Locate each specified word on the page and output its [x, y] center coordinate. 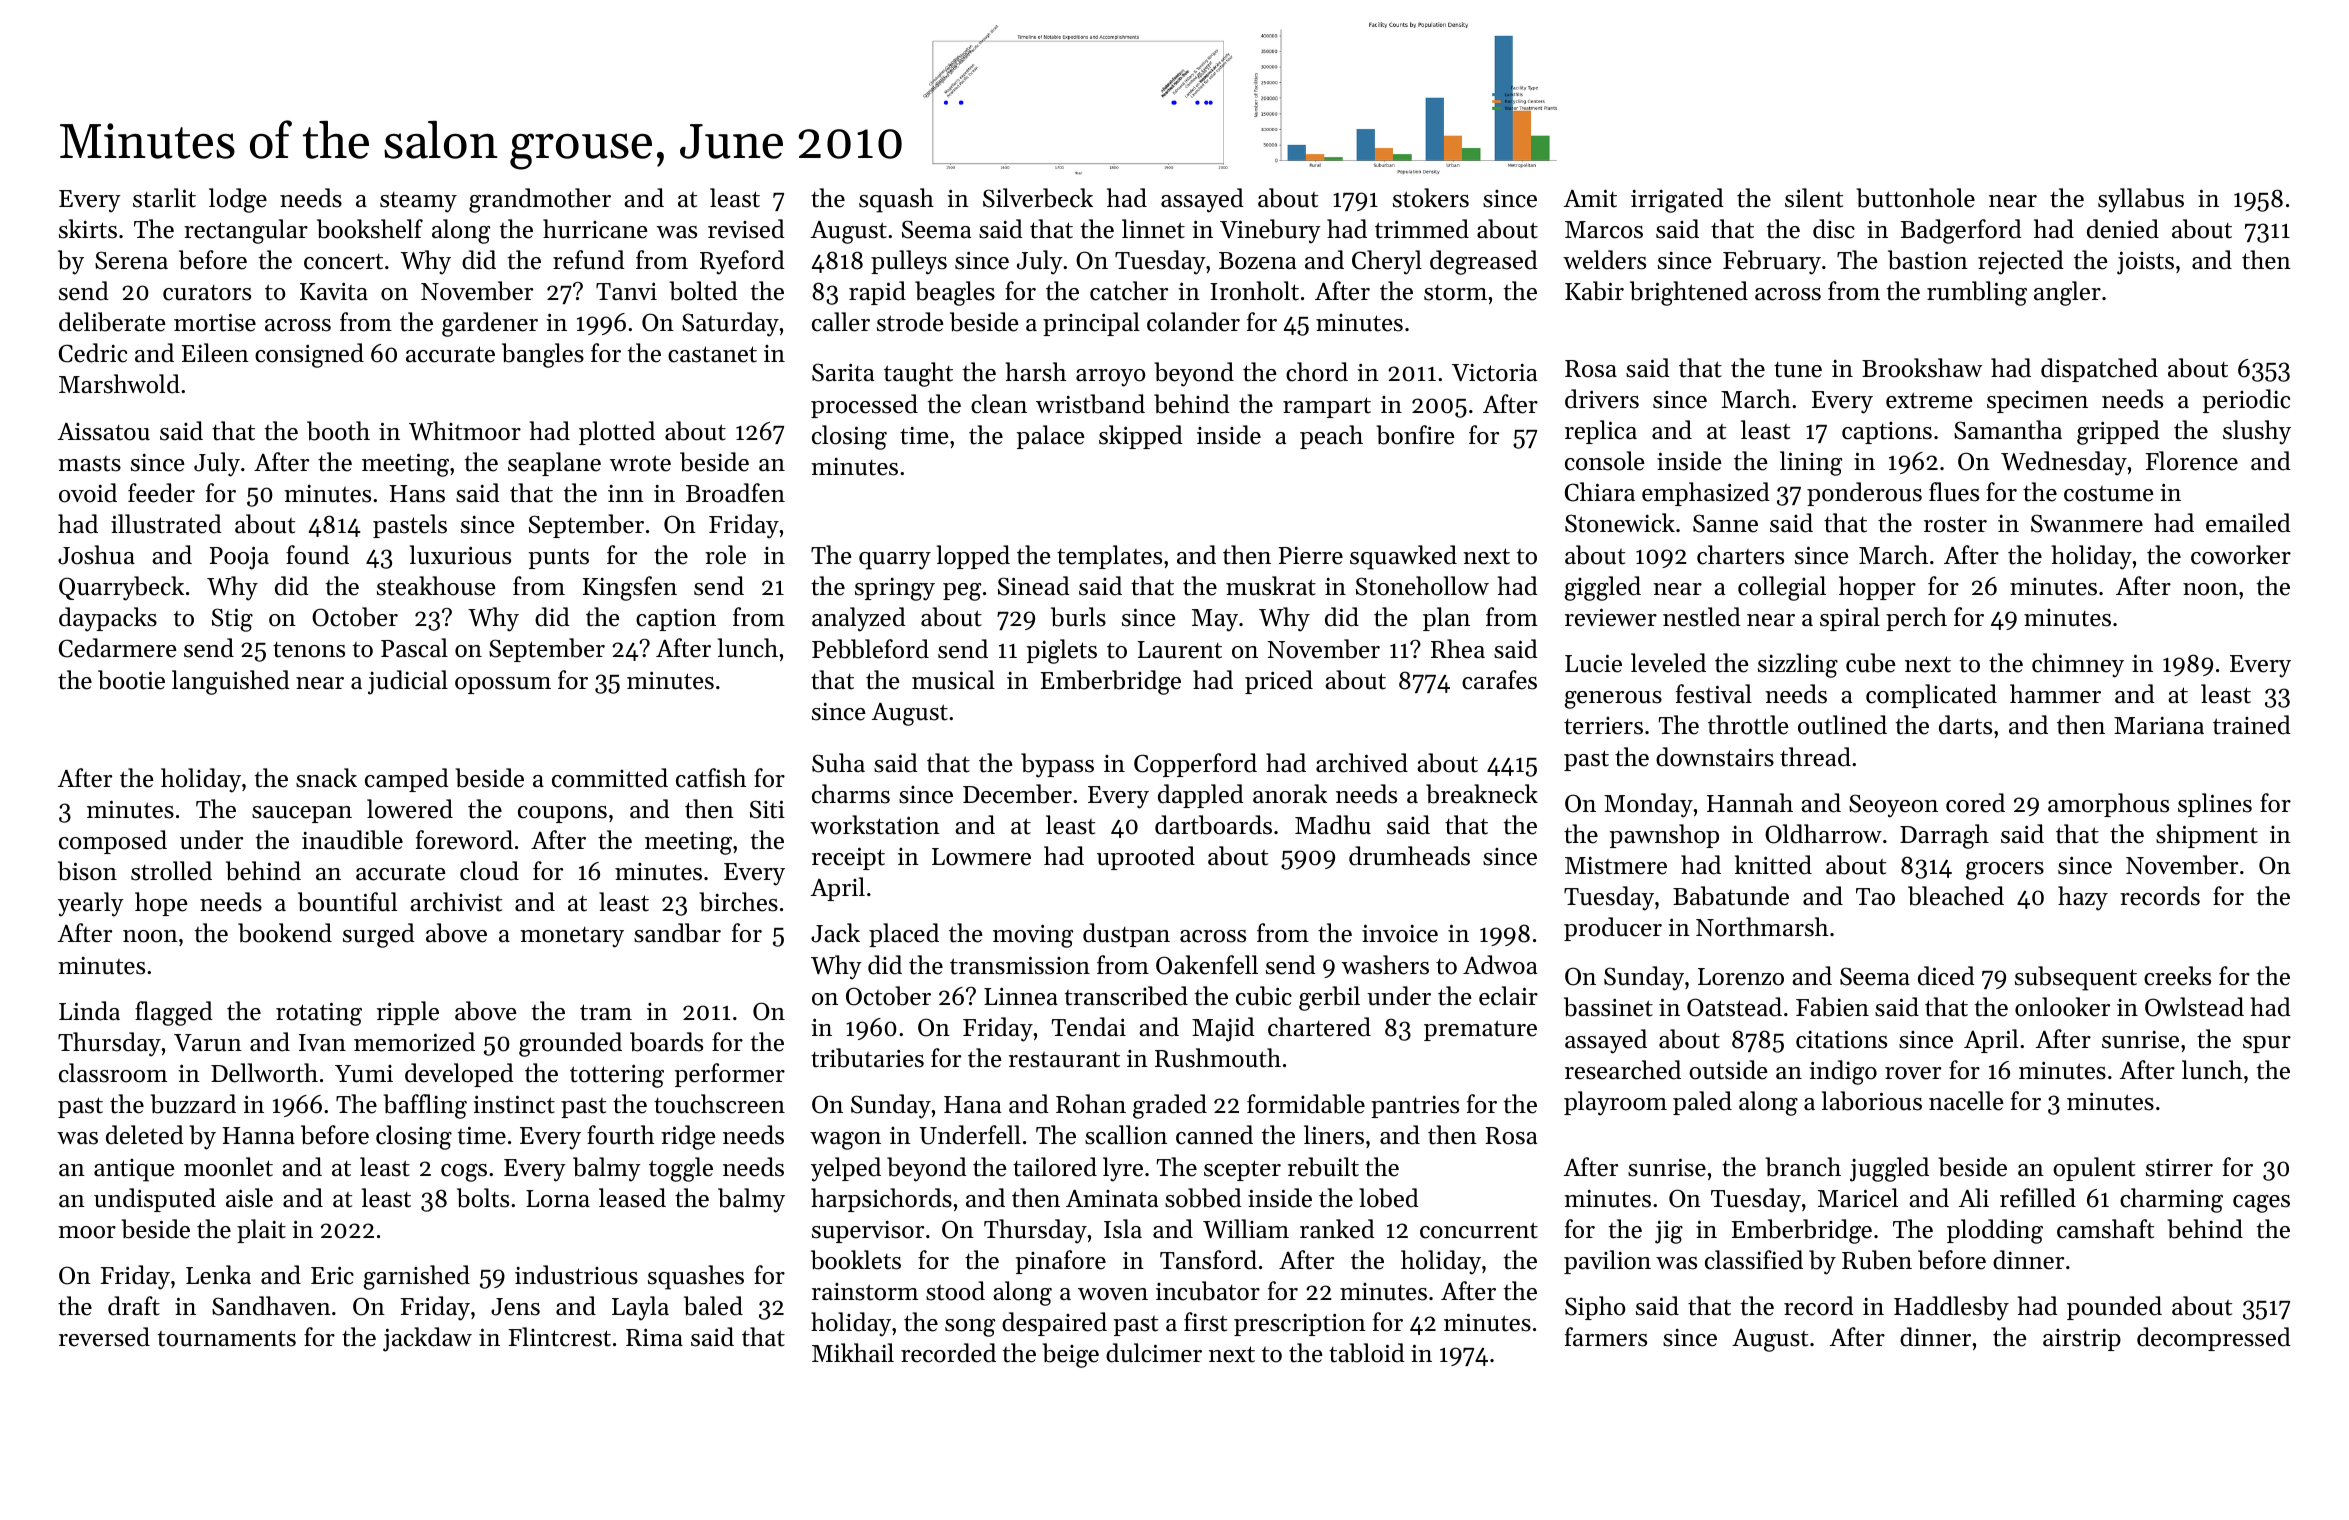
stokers [1431, 198]
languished [231, 682]
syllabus [2141, 200]
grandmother [540, 200]
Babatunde [1731, 896]
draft [134, 1306]
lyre [1123, 1169]
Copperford [1195, 765]
